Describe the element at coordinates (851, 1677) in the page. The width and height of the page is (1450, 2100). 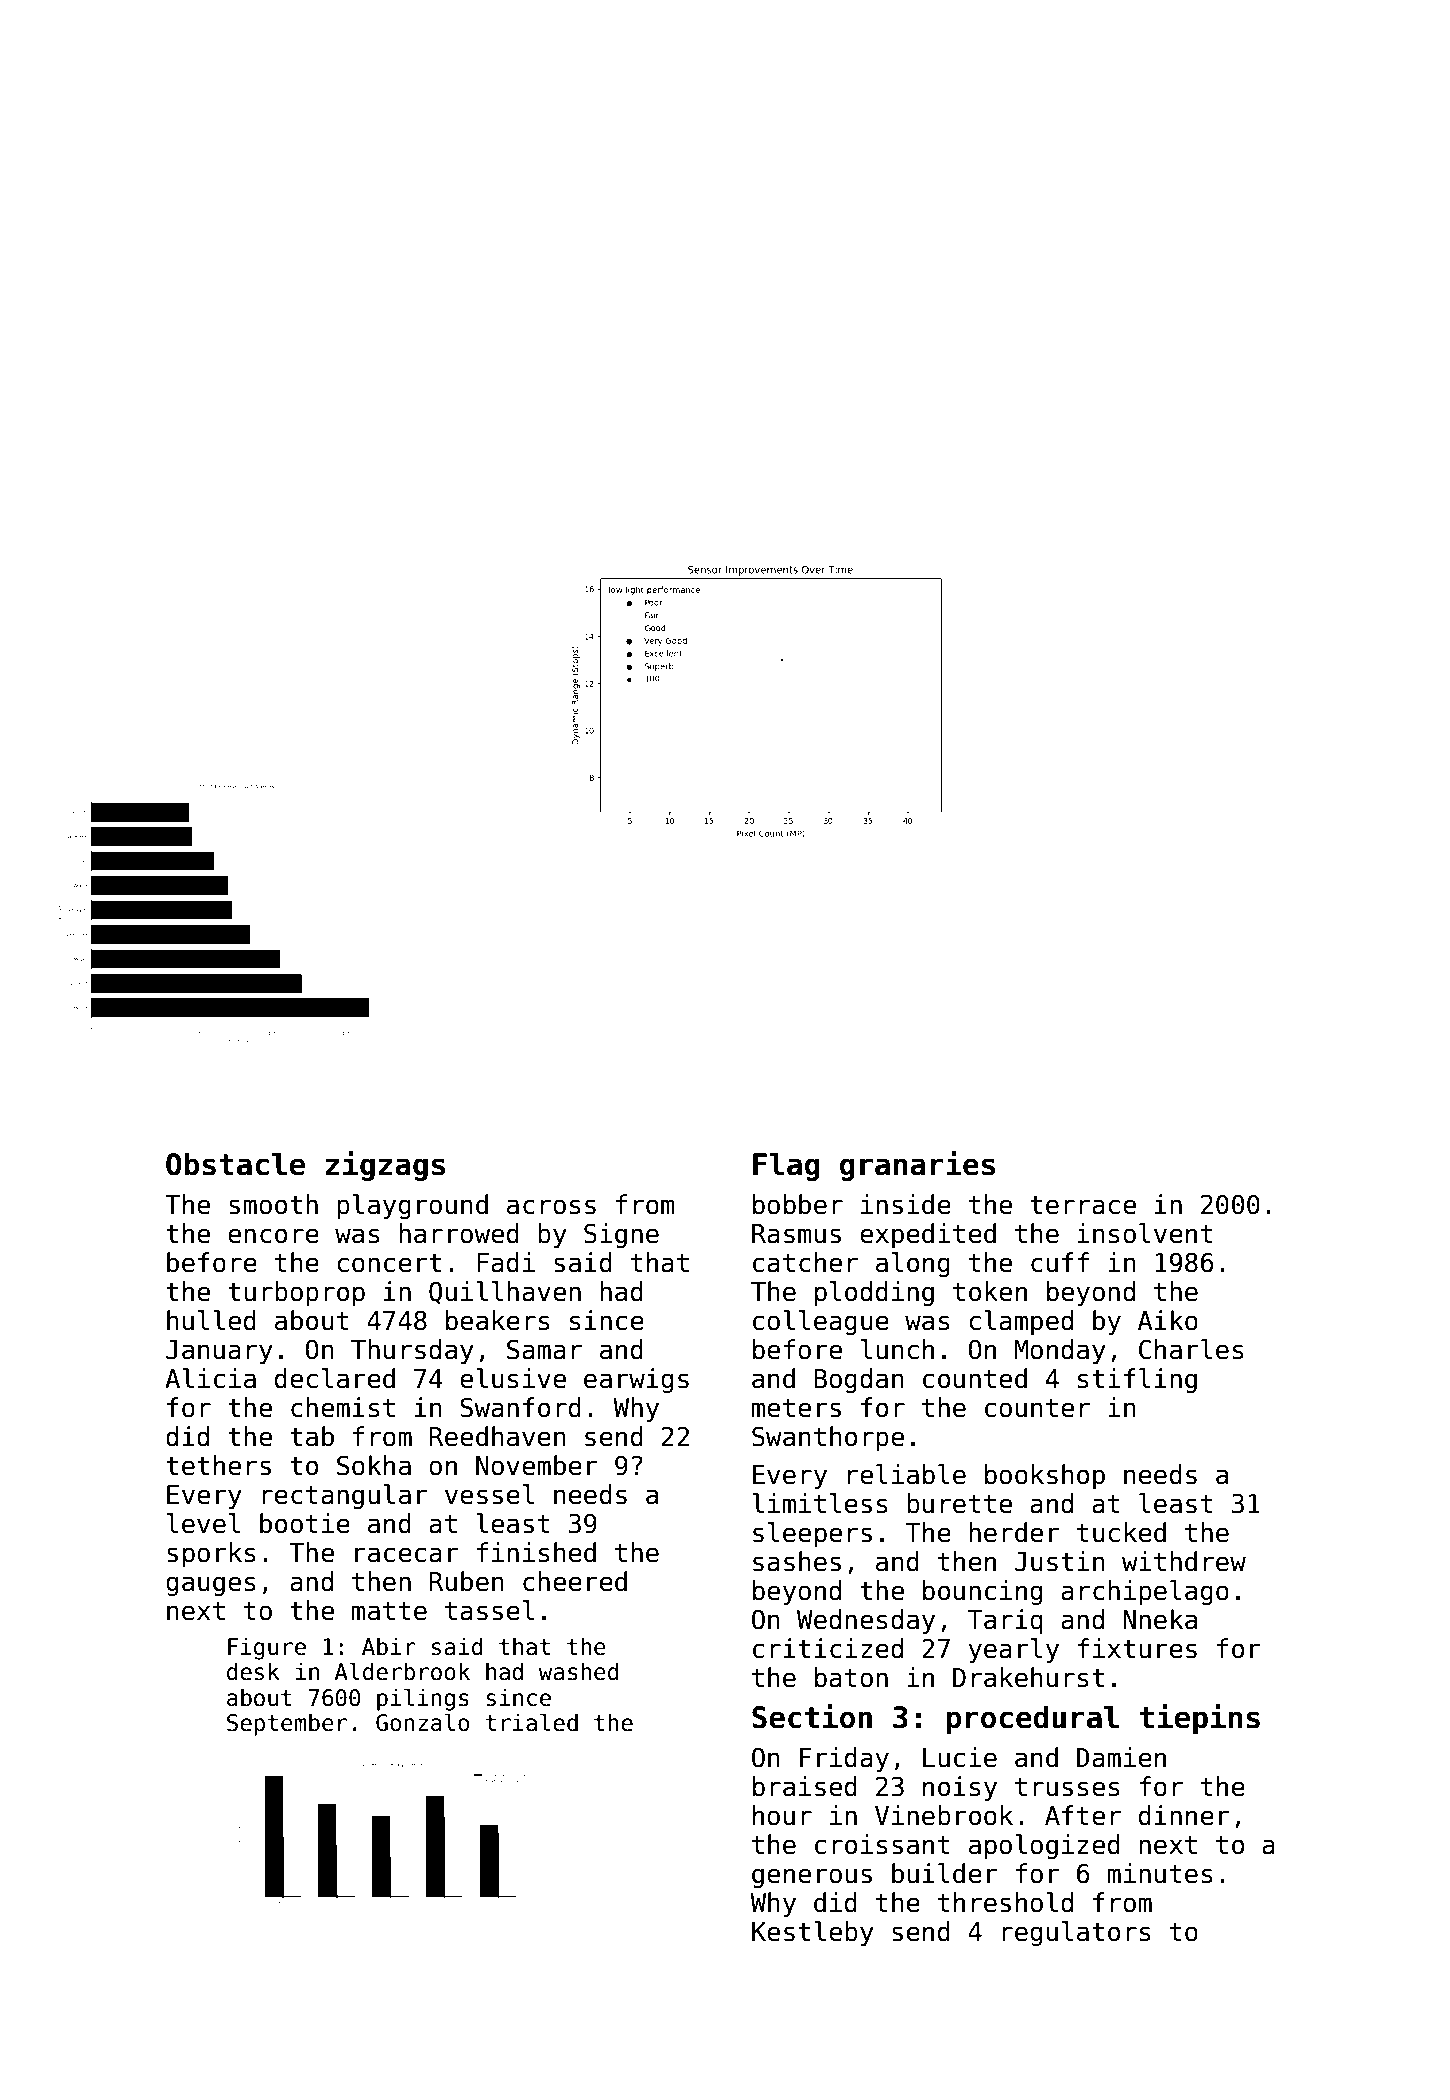
I see `baton` at that location.
